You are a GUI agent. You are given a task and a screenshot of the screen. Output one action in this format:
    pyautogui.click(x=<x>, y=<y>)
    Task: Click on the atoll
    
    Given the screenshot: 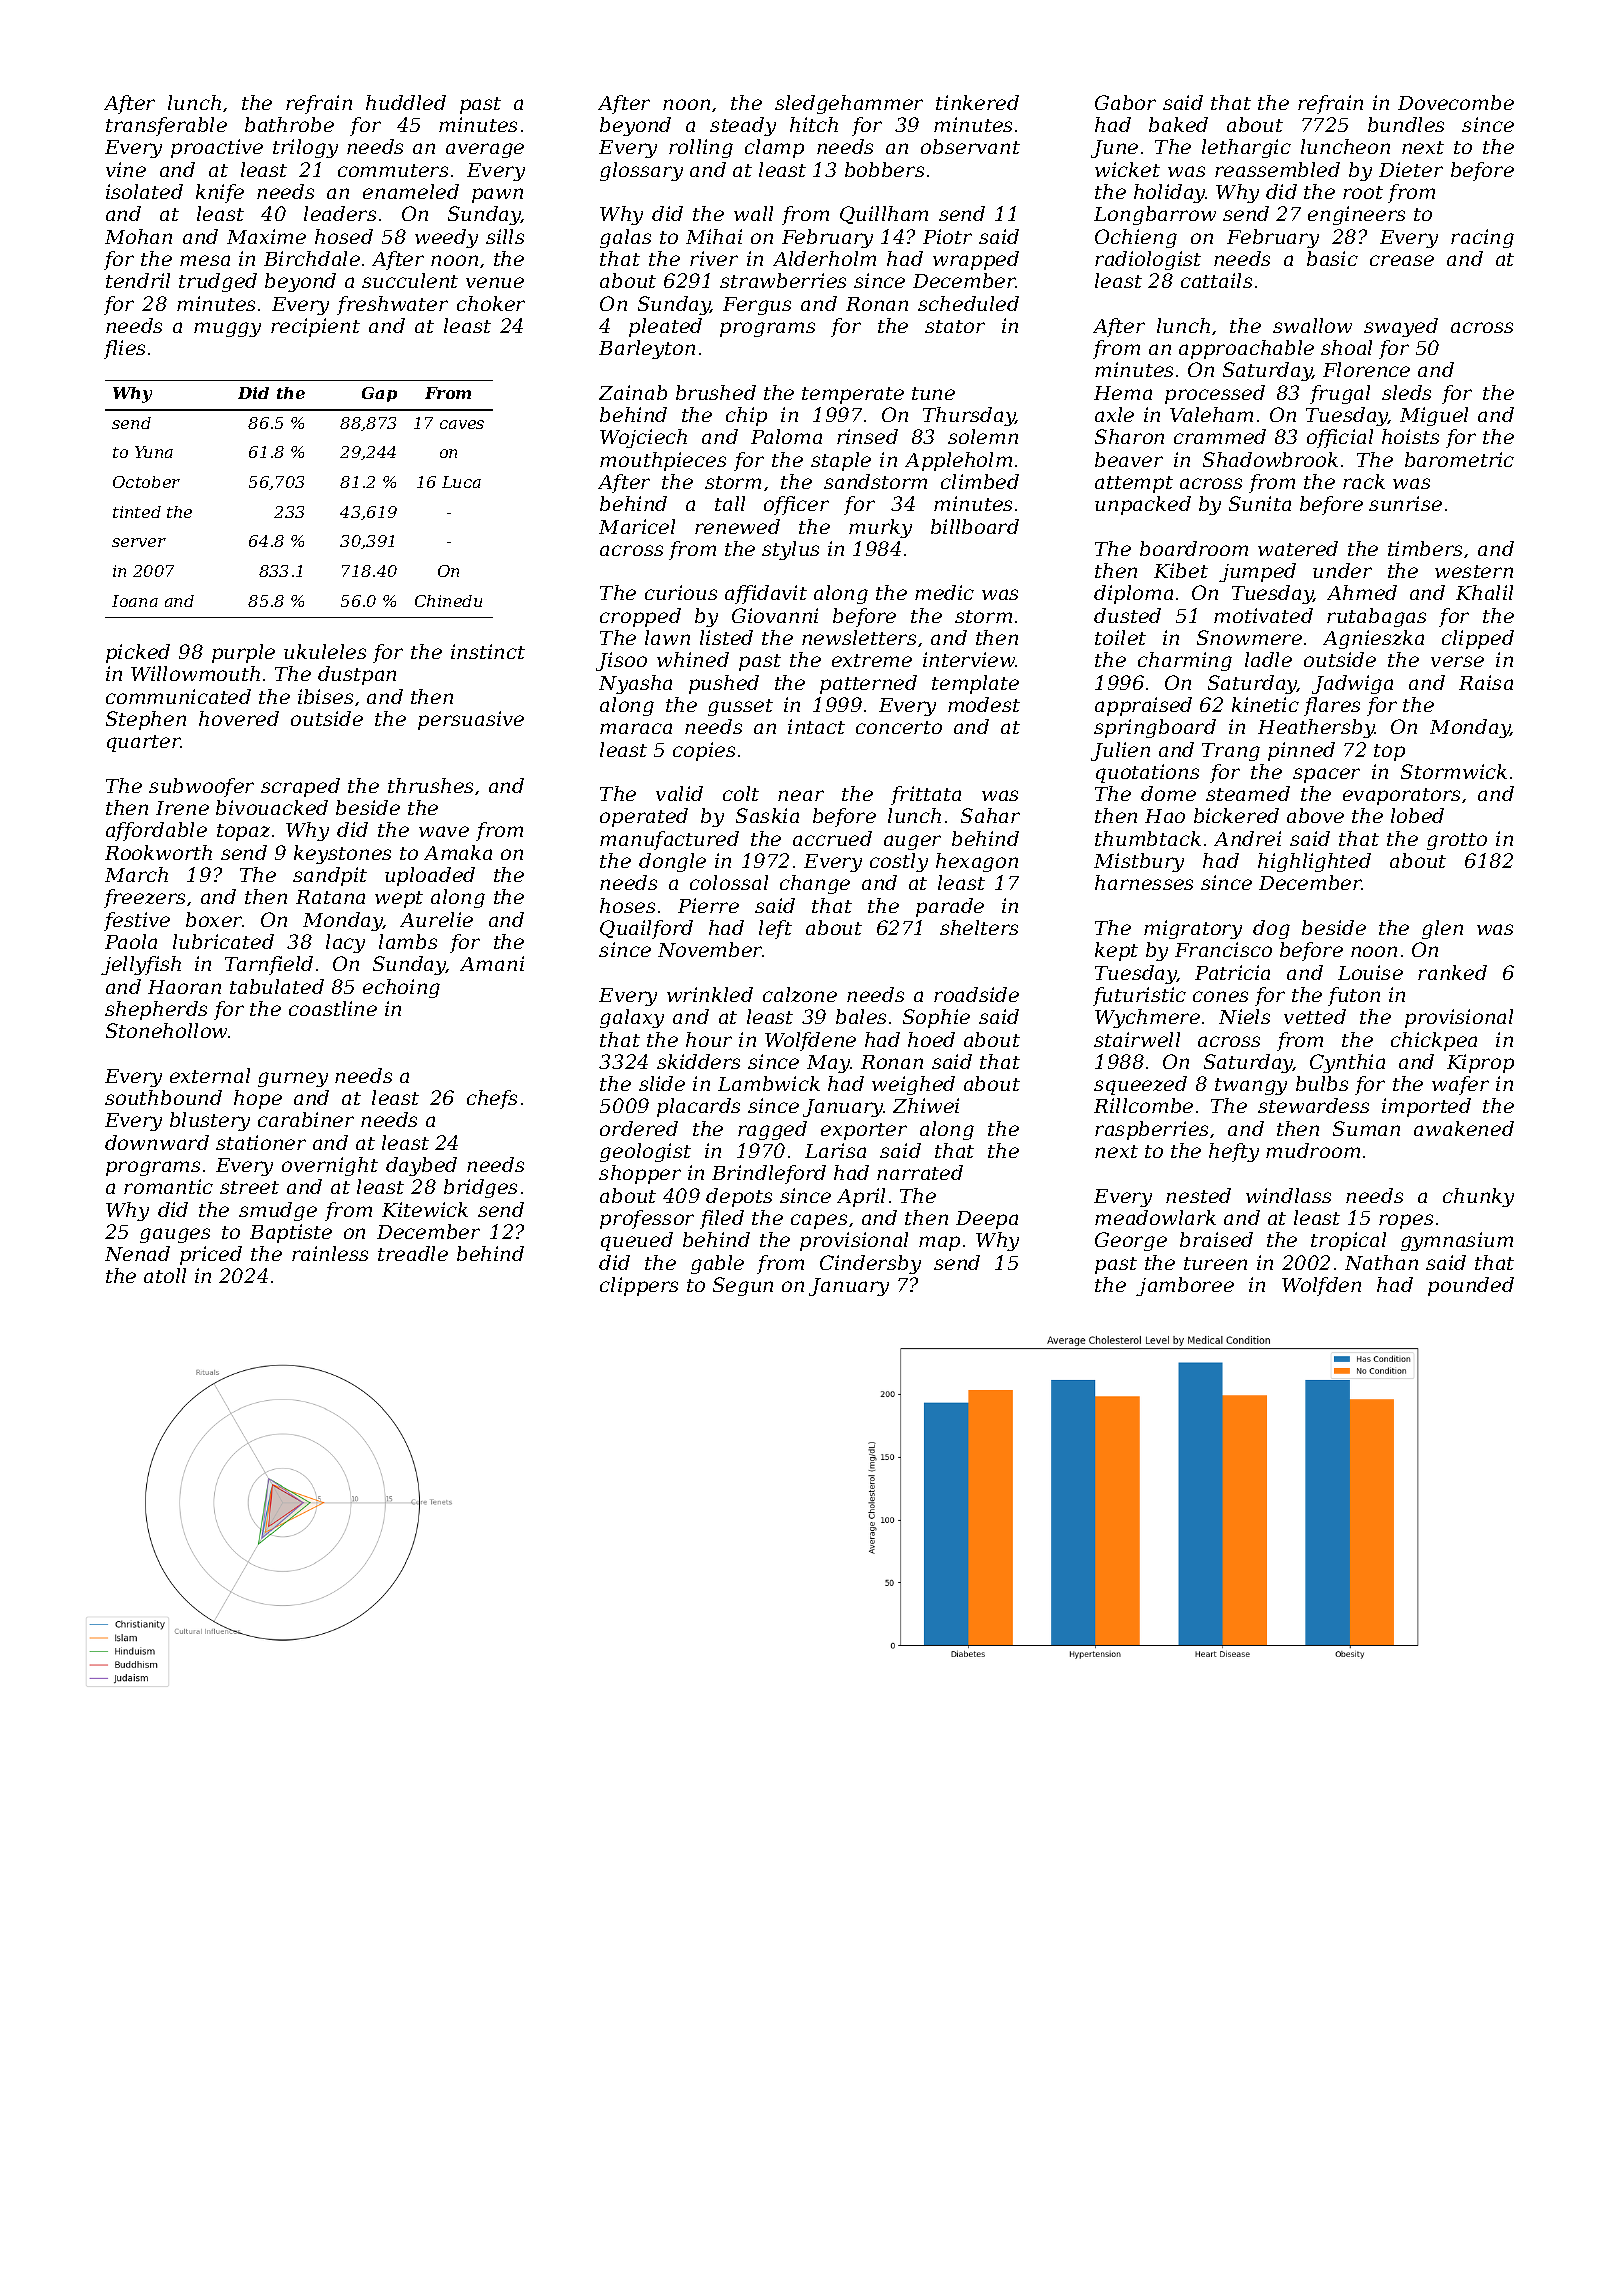 What is the action you would take?
    pyautogui.click(x=165, y=1275)
